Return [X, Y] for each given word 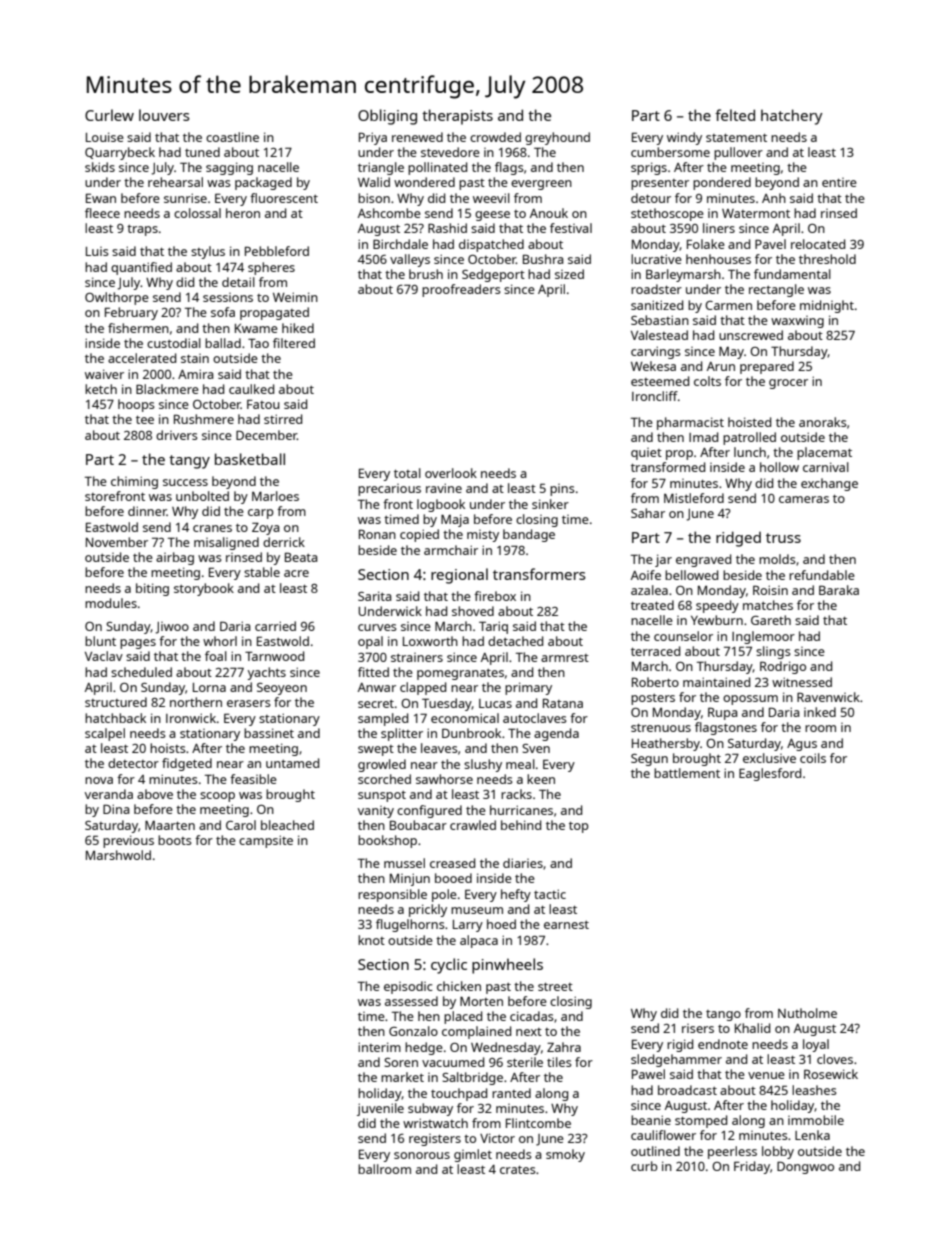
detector [133, 763]
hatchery [792, 117]
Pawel [648, 1074]
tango [723, 1015]
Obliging [387, 117]
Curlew [109, 115]
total [407, 473]
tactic [550, 894]
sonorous [422, 1155]
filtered [294, 343]
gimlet [473, 1155]
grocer [788, 384]
